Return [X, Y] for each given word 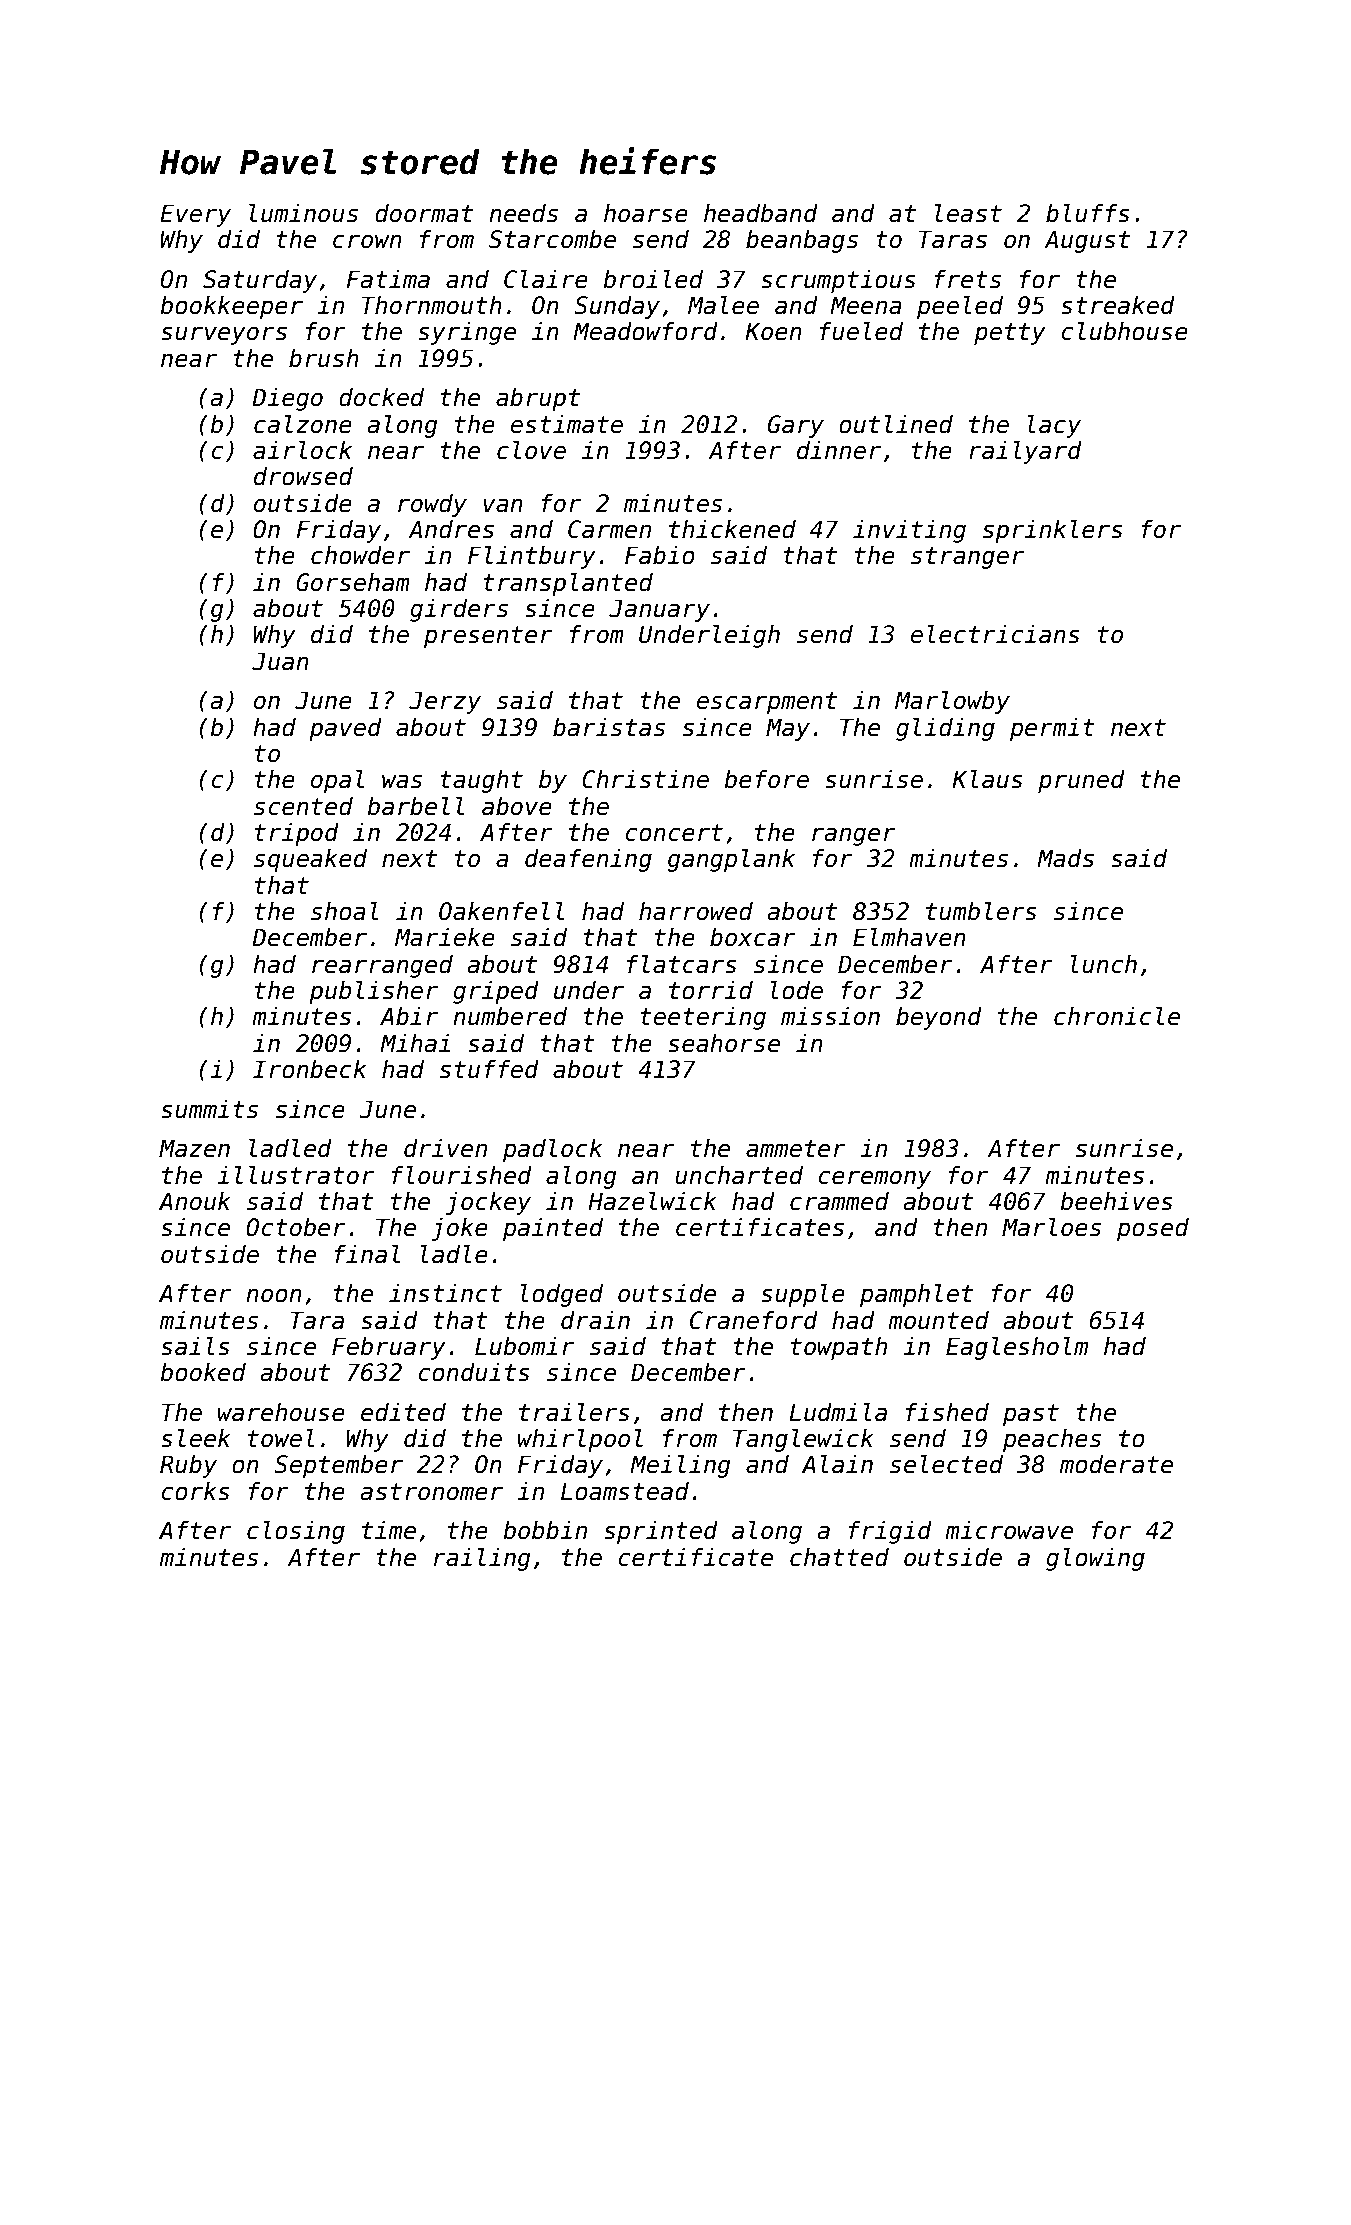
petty [1010, 334]
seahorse [724, 1043]
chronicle [1117, 1016]
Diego [287, 399]
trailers [574, 1412]
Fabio [660, 555]
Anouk [195, 1201]
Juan [280, 661]
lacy [1054, 426]
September [338, 1466]
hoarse [646, 213]
